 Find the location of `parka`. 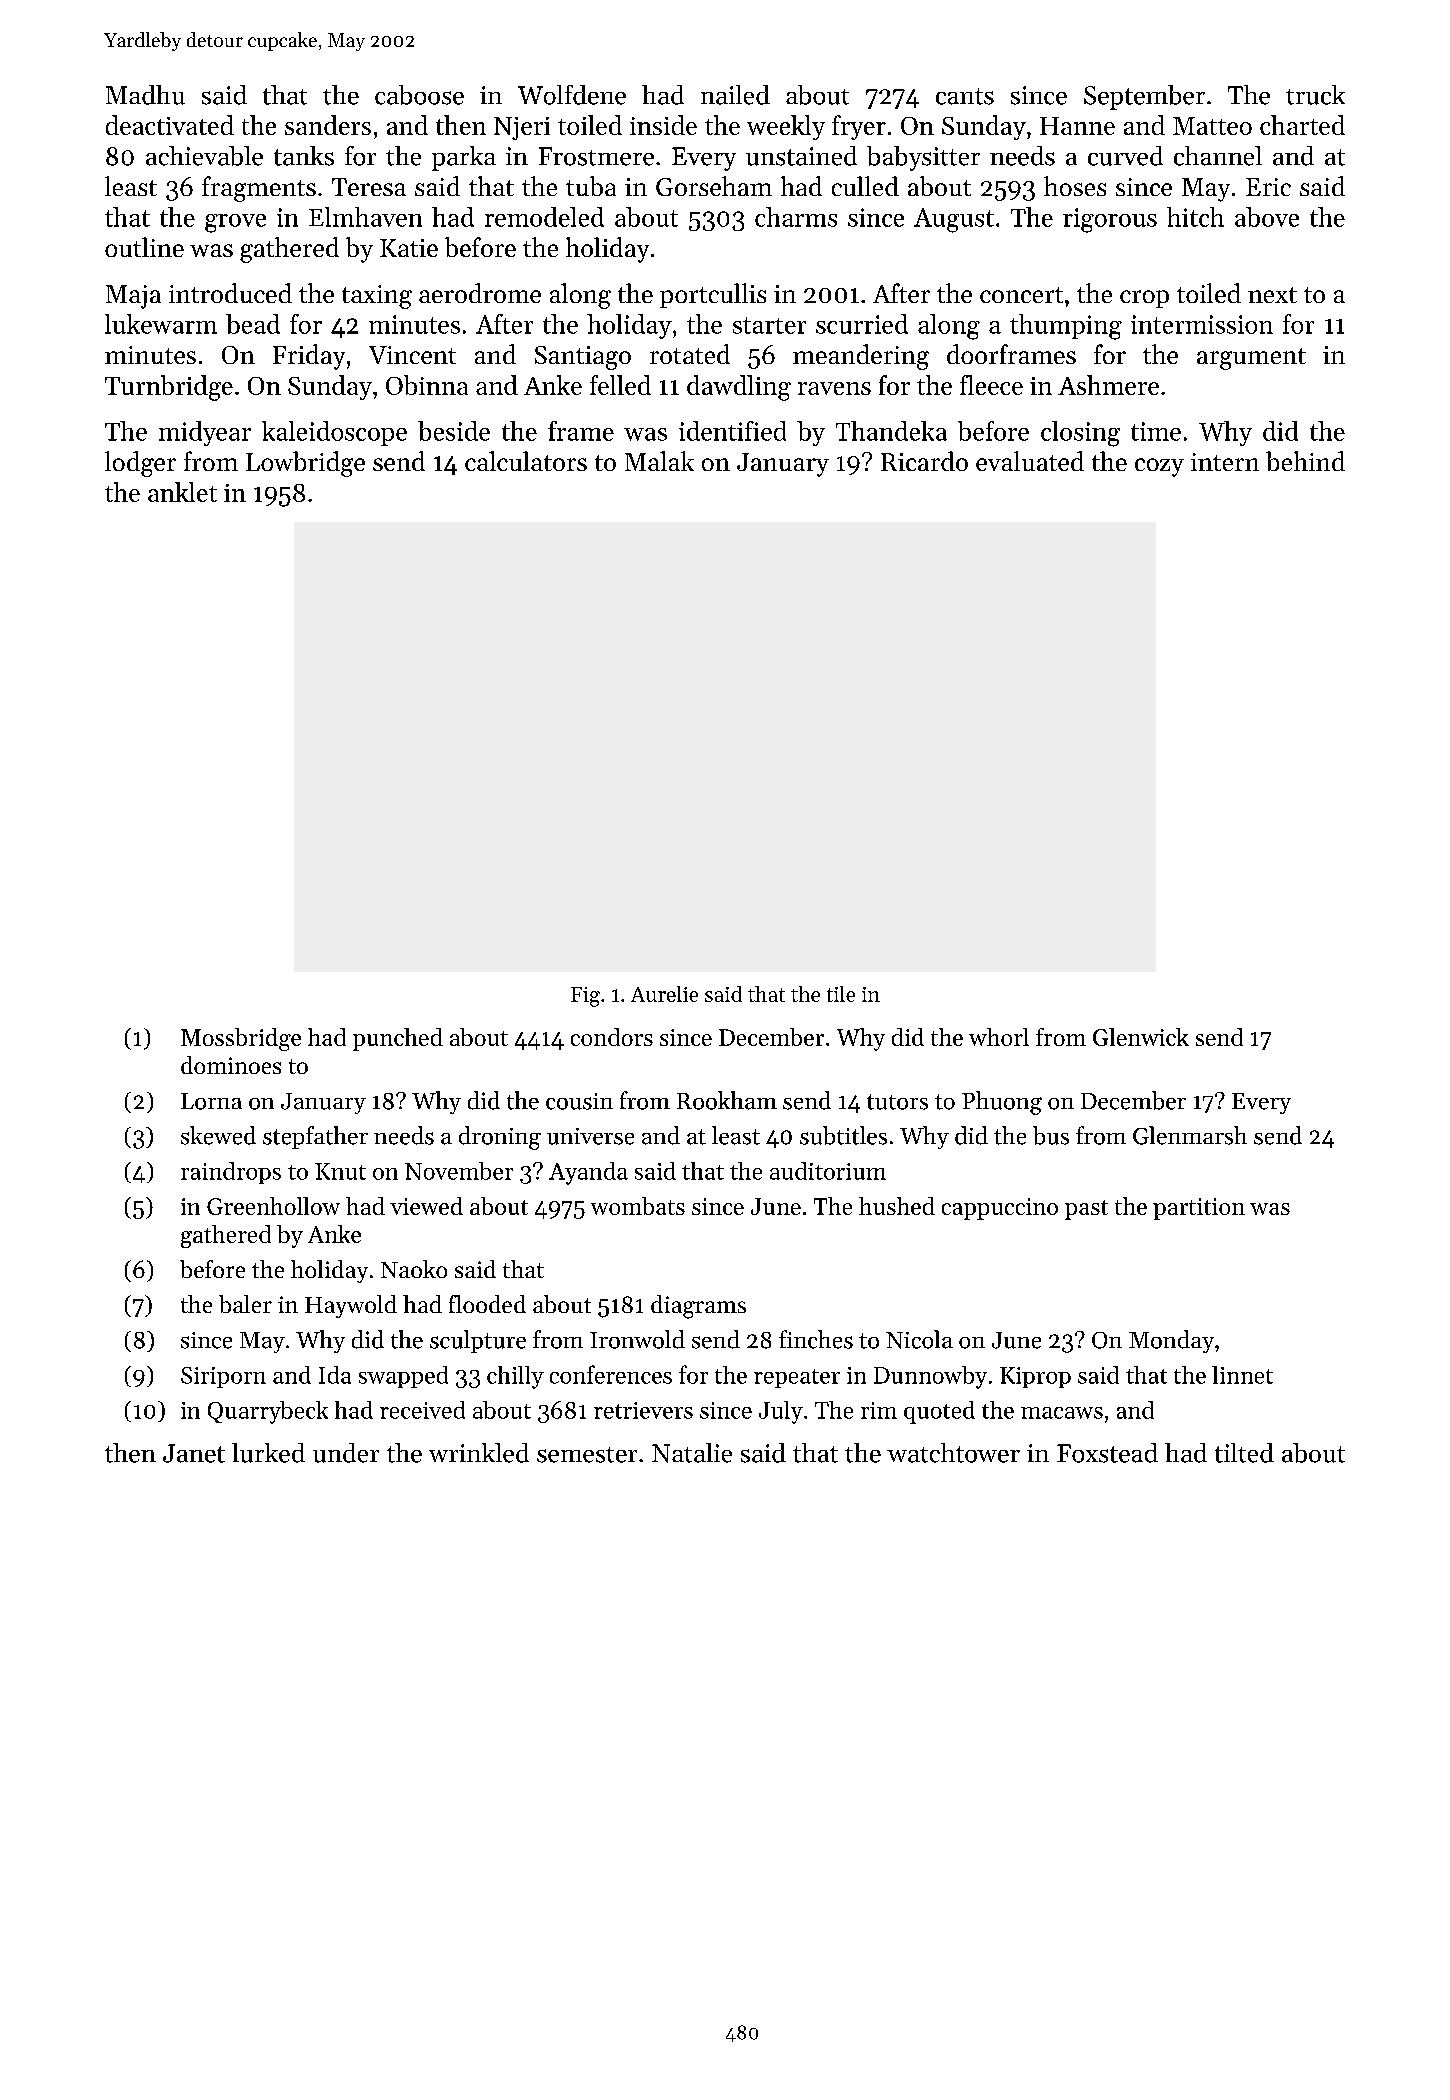

parka is located at coordinates (464, 158).
